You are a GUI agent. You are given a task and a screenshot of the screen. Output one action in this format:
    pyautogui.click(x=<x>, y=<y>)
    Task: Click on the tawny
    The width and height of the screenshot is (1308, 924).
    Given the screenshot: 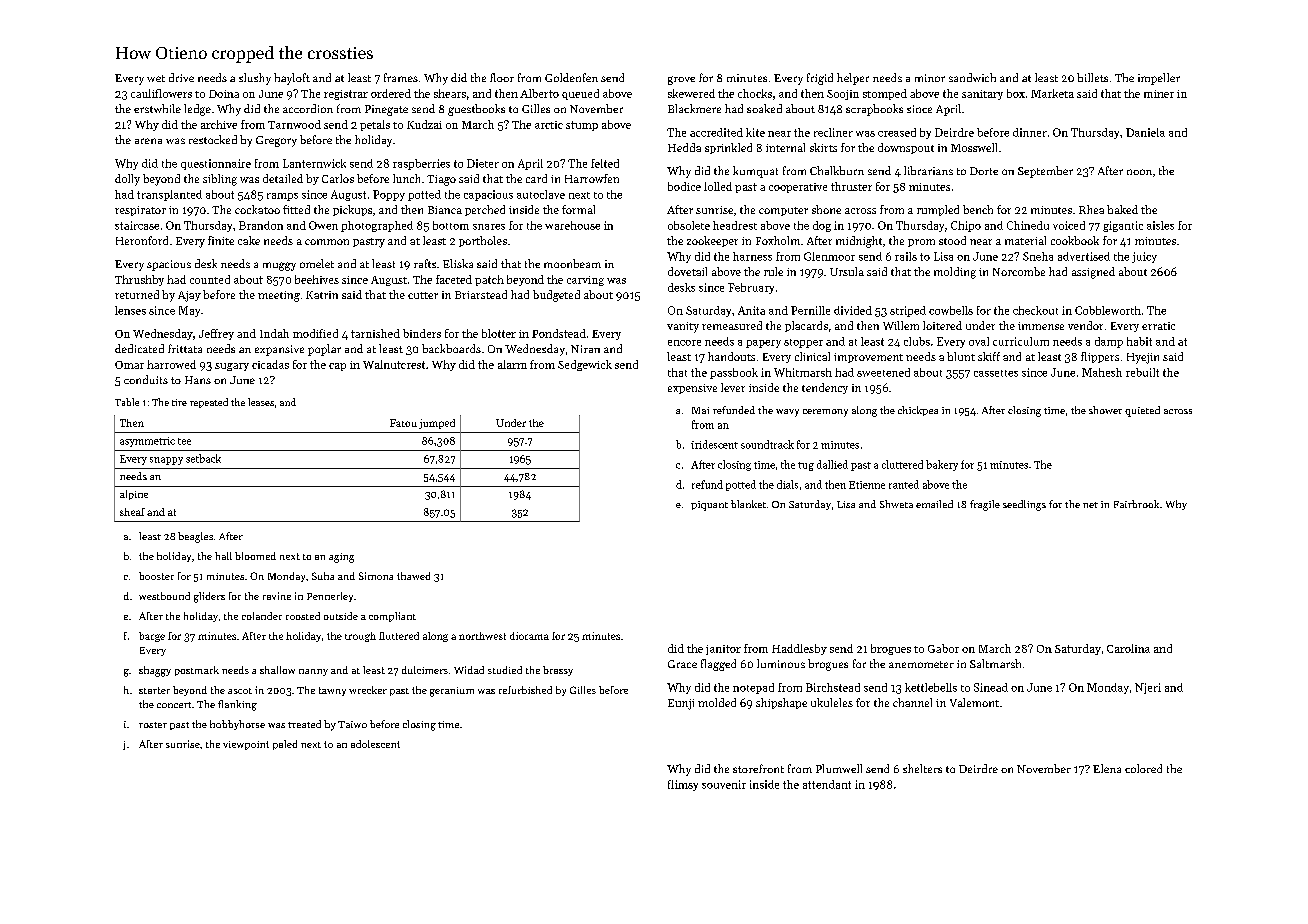 What is the action you would take?
    pyautogui.click(x=332, y=691)
